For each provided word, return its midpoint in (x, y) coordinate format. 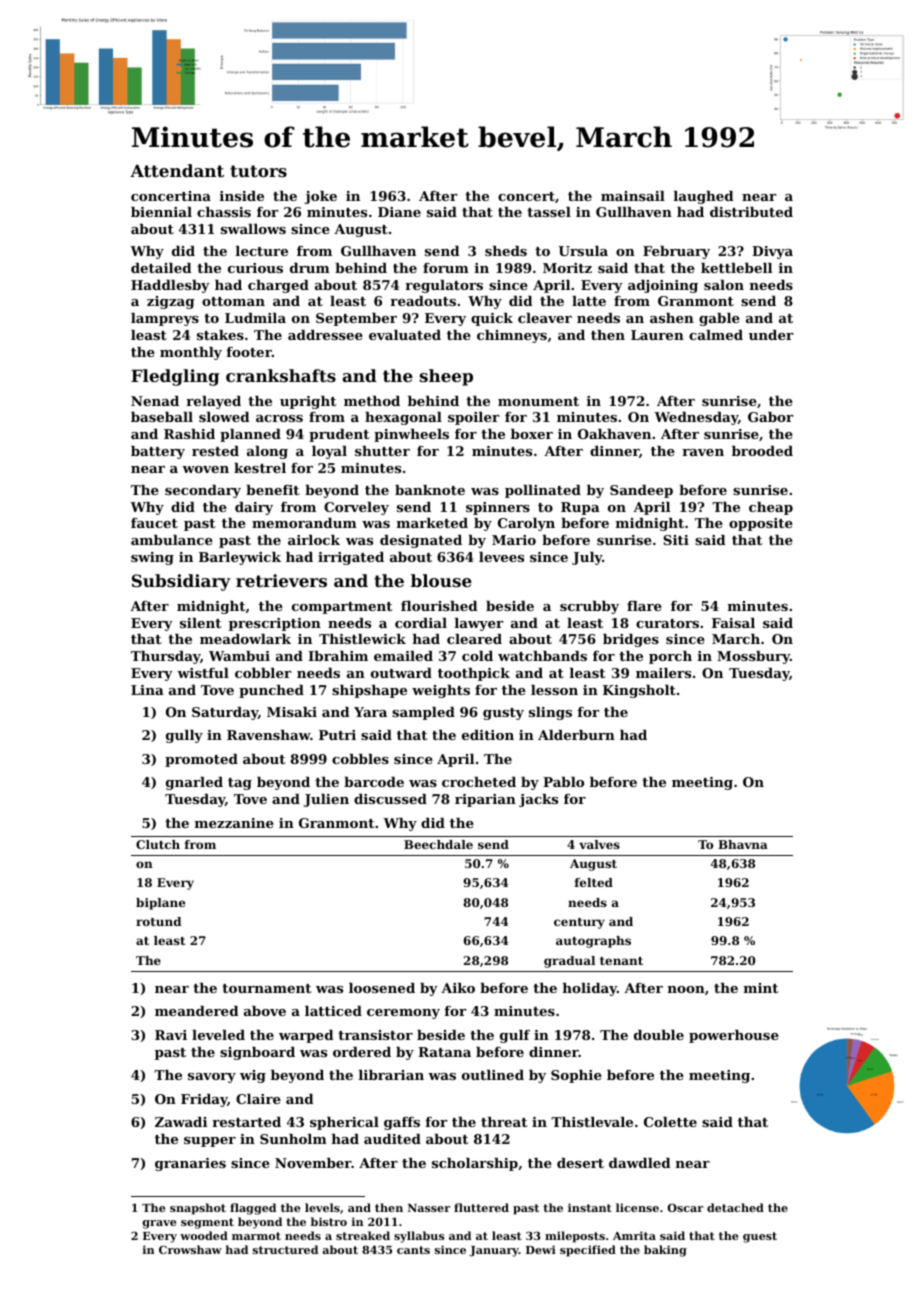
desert (580, 1163)
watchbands (542, 656)
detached (735, 1207)
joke (321, 197)
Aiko (458, 988)
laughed (703, 197)
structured (285, 1249)
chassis (224, 212)
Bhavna (743, 844)
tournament (266, 988)
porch (670, 657)
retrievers (281, 580)
